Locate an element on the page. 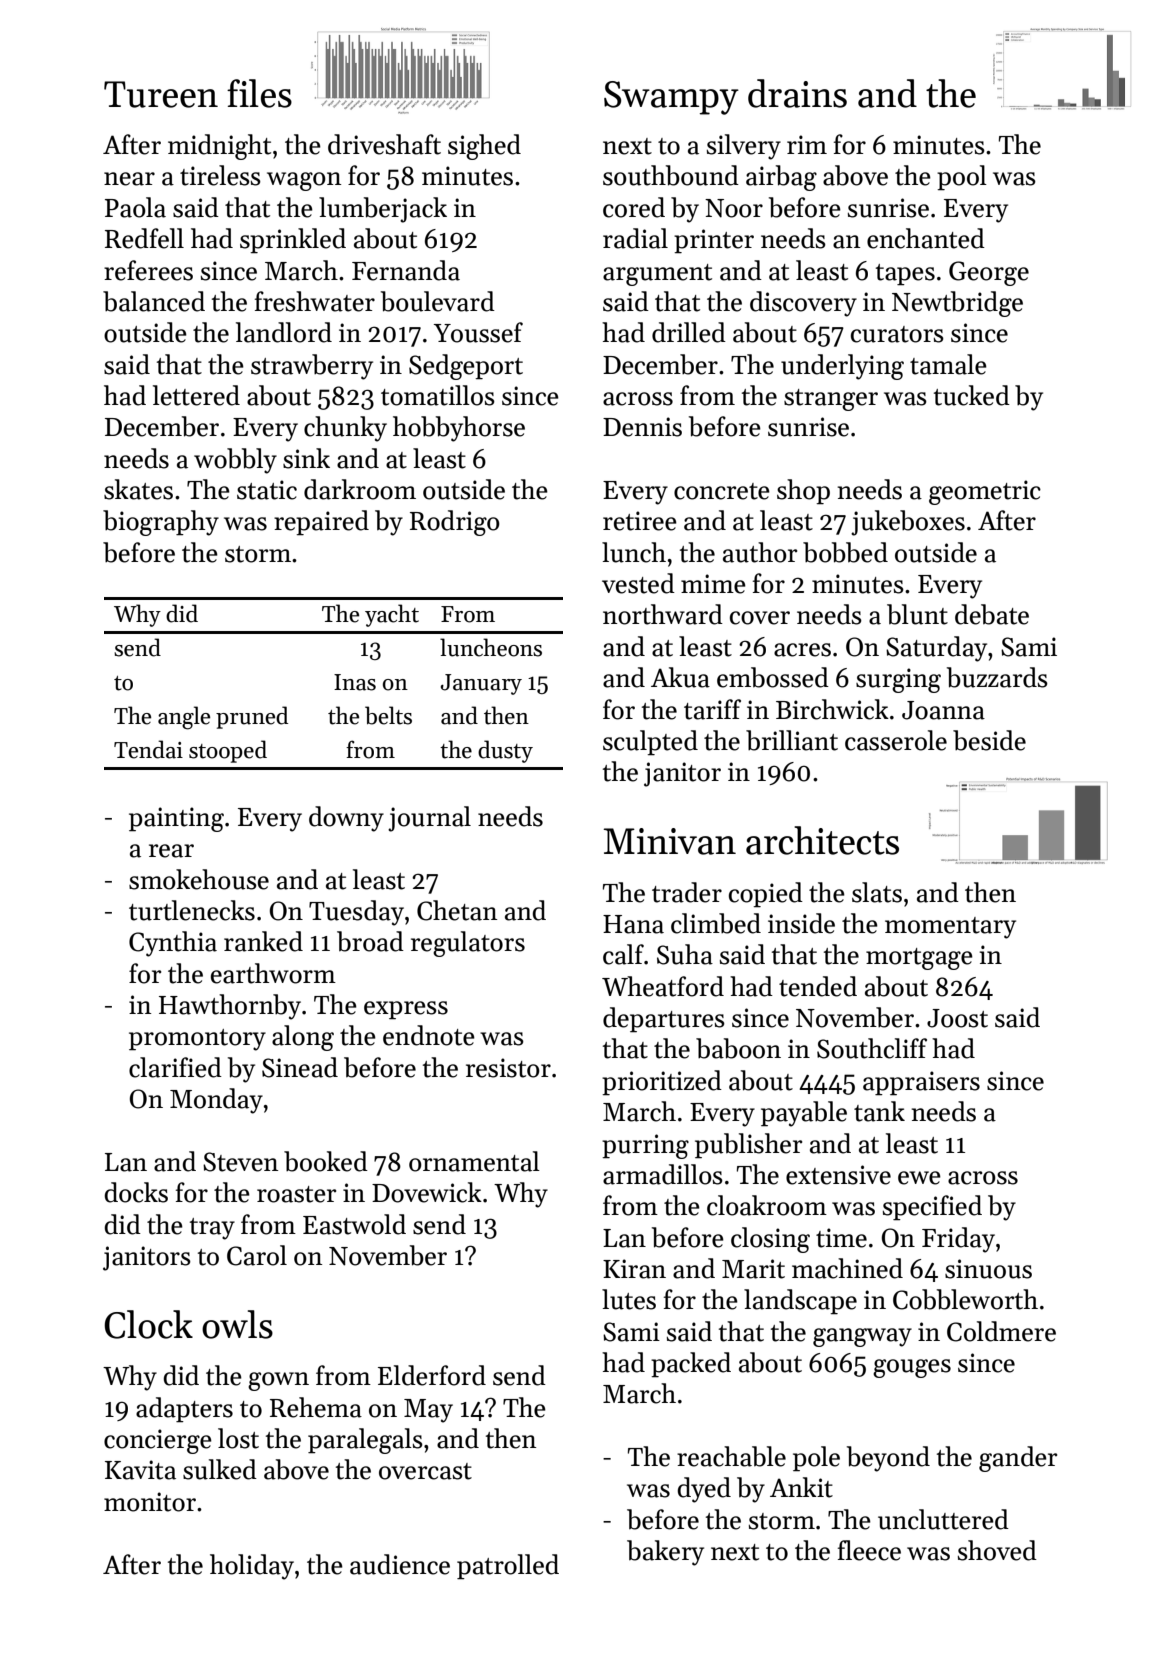 The height and width of the page is (1654, 1165). Redfell is located at coordinates (144, 238).
